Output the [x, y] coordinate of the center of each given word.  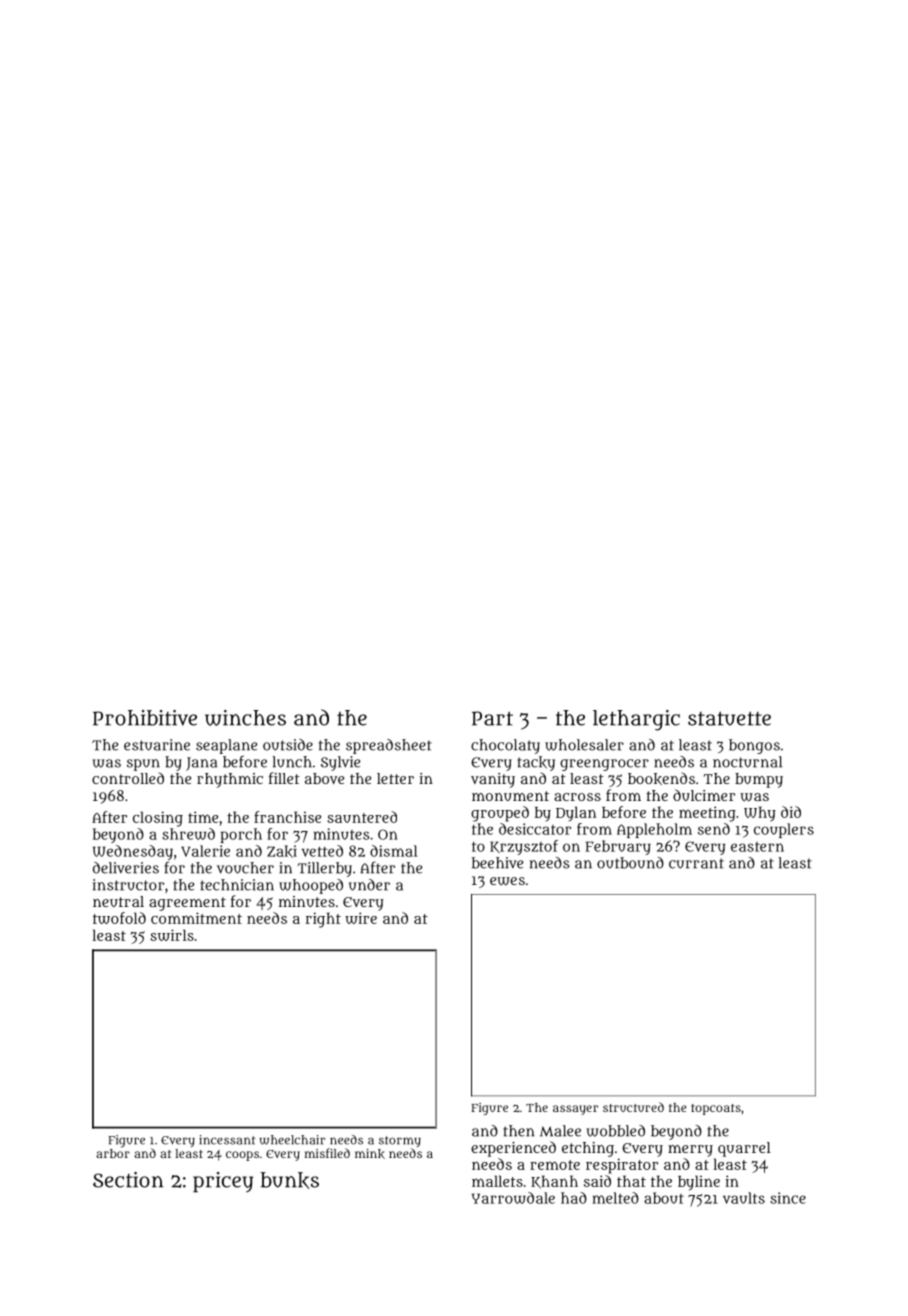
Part [492, 718]
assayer [575, 1110]
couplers [784, 830]
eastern [757, 847]
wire [361, 918]
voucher [245, 868]
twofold [119, 918]
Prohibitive [145, 718]
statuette [729, 718]
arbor [113, 1153]
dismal [394, 851]
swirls [172, 935]
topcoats [716, 1109]
